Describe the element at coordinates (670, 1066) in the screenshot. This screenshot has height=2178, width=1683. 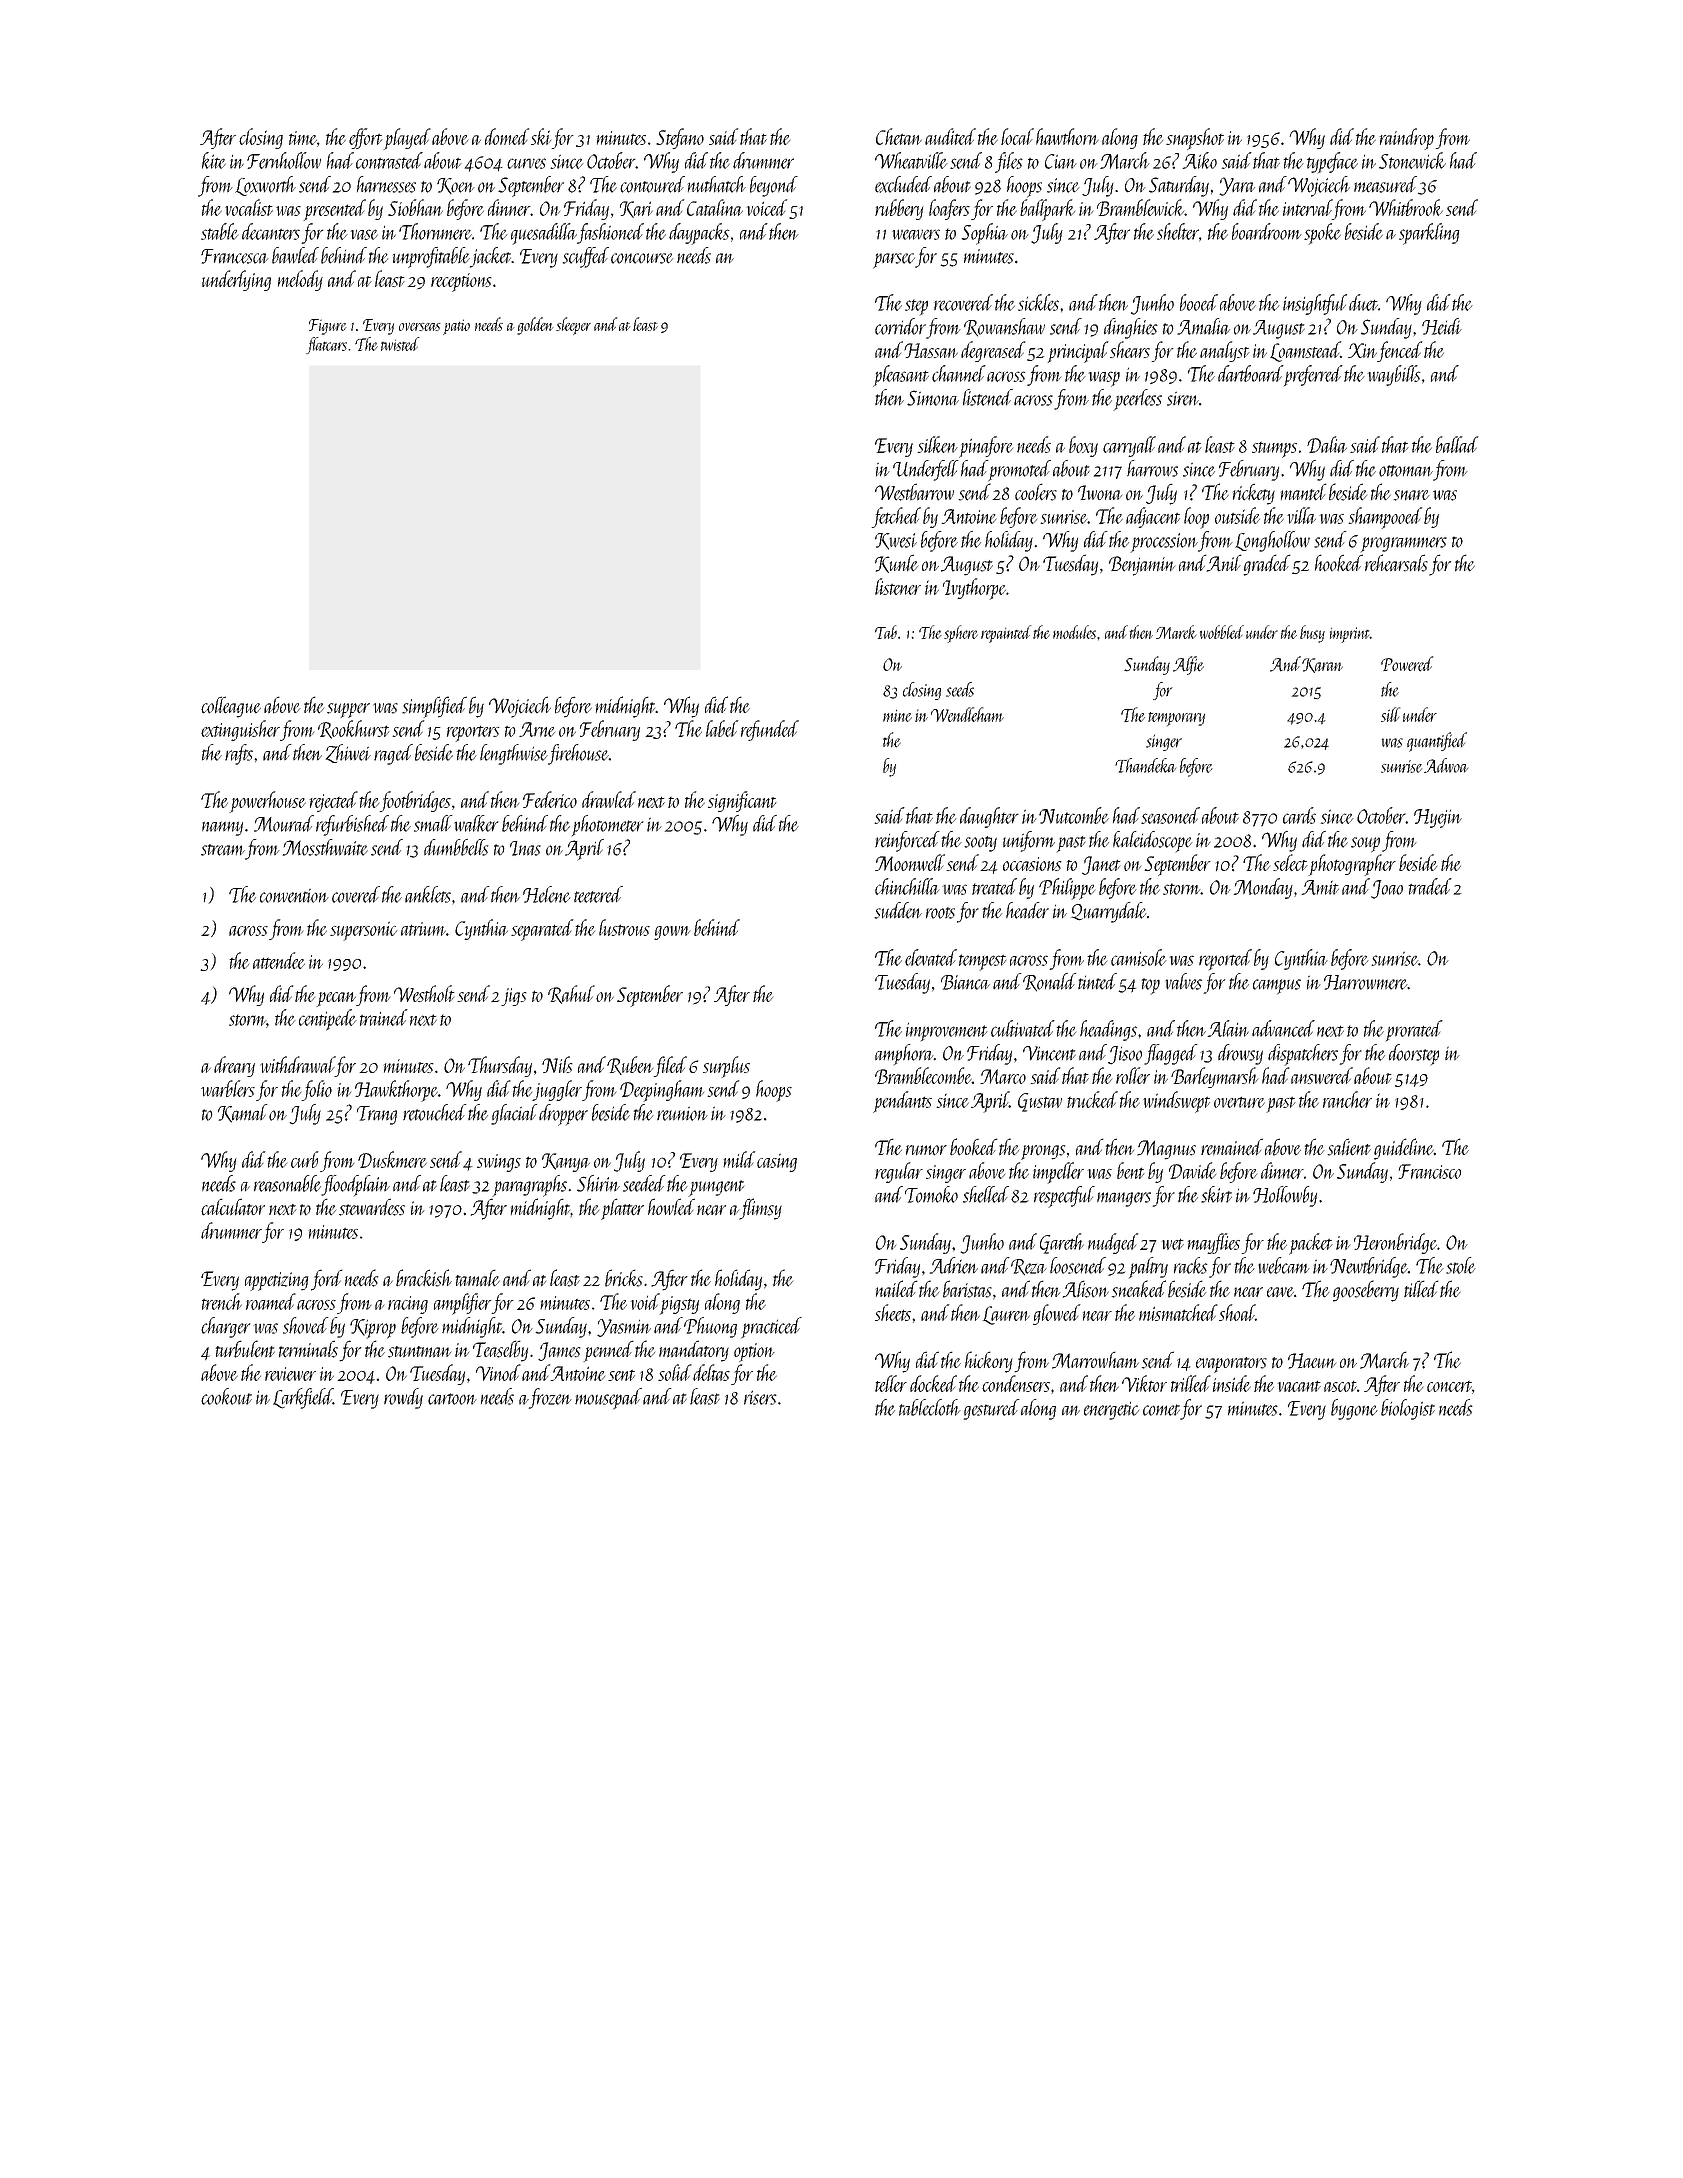
I see `filed` at that location.
